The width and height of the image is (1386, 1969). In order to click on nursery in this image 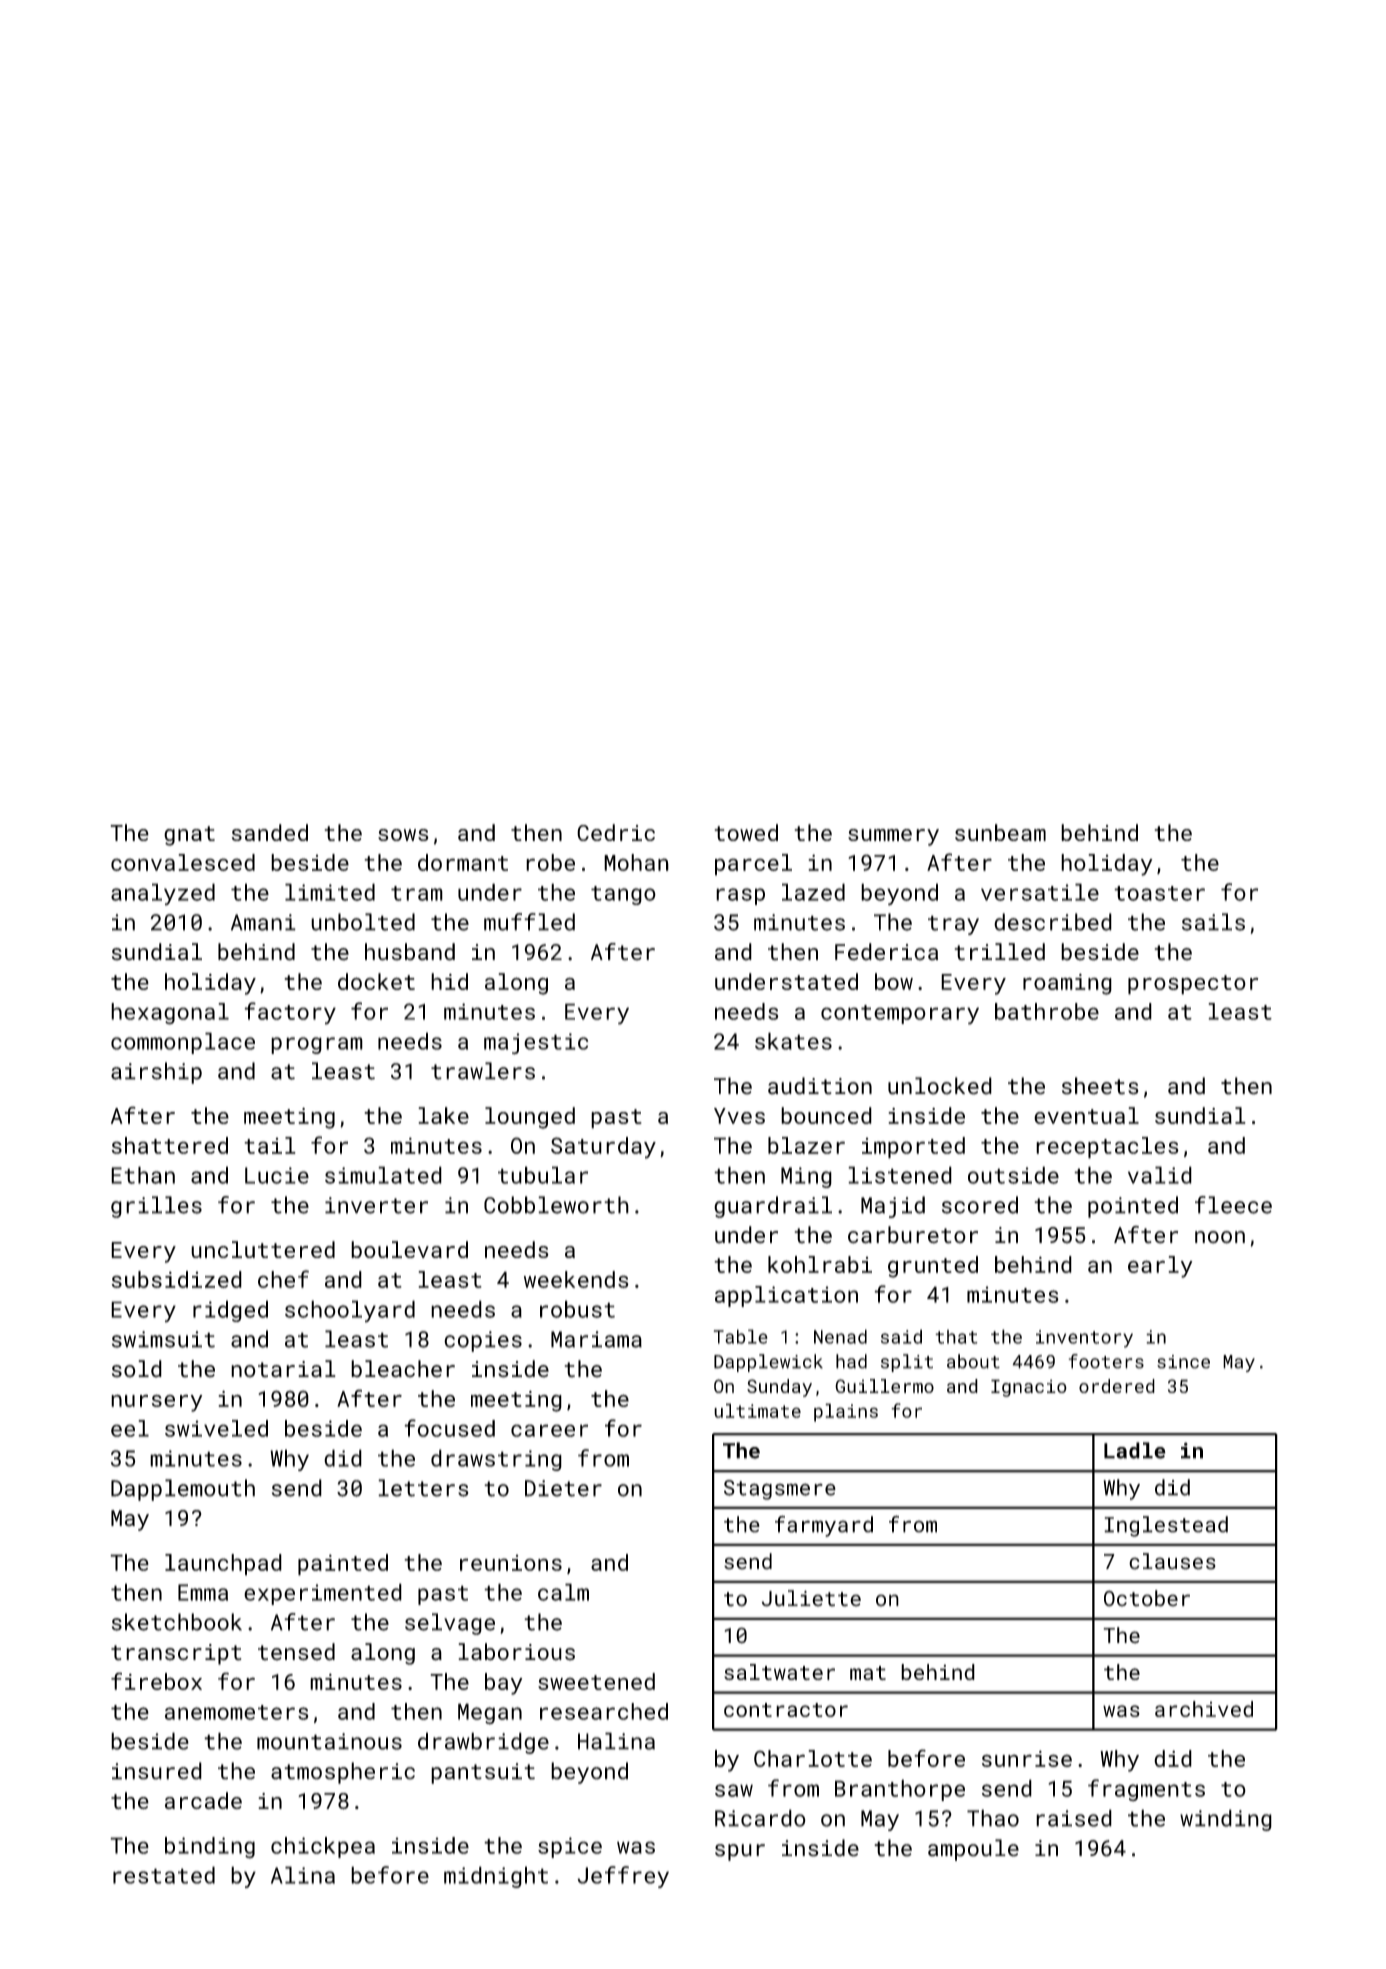, I will do `click(156, 1403)`.
